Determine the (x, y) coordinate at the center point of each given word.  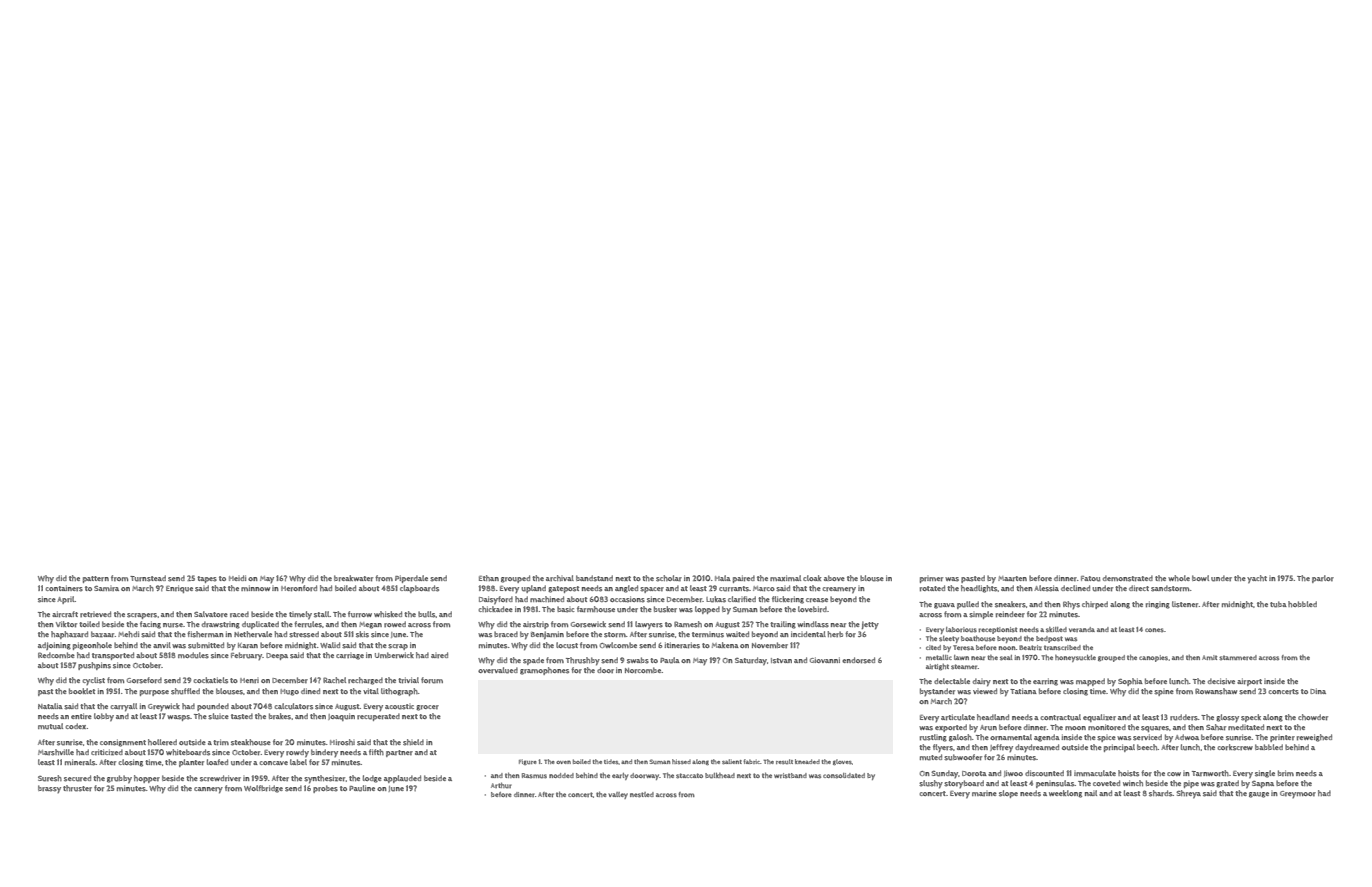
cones (1154, 630)
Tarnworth (1210, 773)
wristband (790, 775)
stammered (1238, 657)
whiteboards (188, 752)
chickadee (495, 609)
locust (567, 645)
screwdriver (220, 778)
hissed (681, 761)
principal (1119, 748)
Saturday (751, 661)
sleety (949, 639)
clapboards (419, 589)
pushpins (94, 666)
